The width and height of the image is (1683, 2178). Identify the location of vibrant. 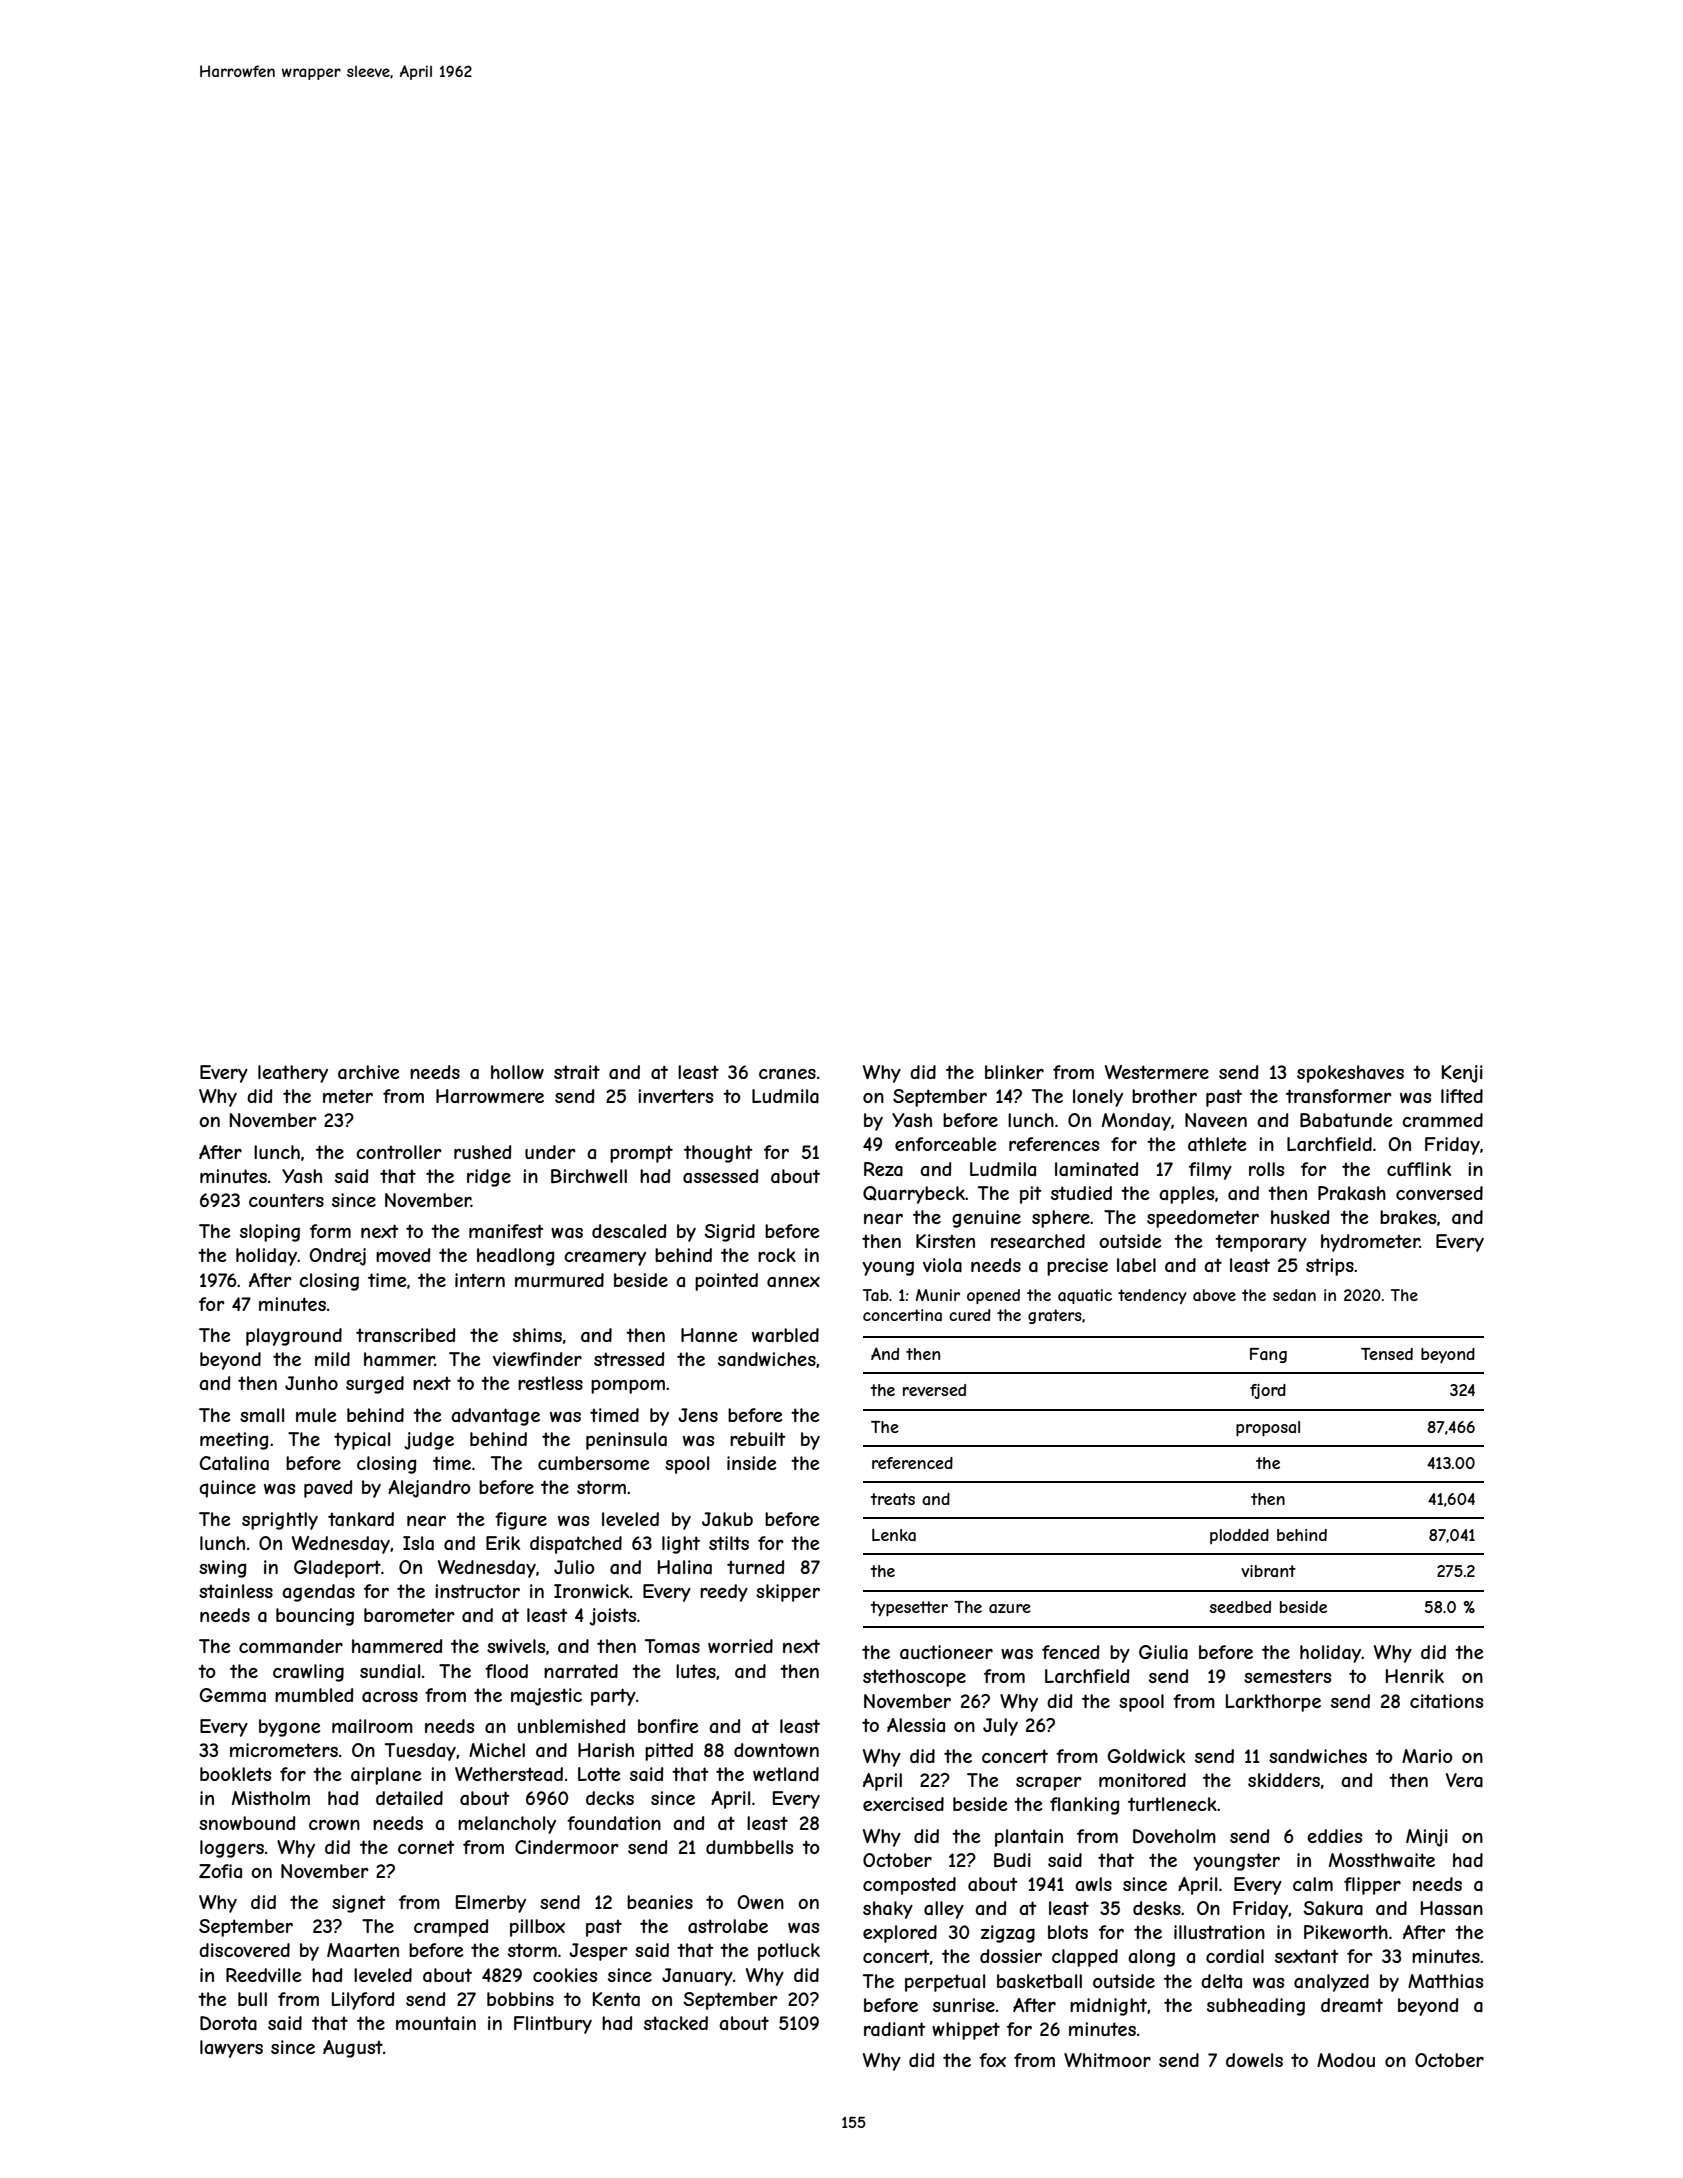
(1268, 1571).
